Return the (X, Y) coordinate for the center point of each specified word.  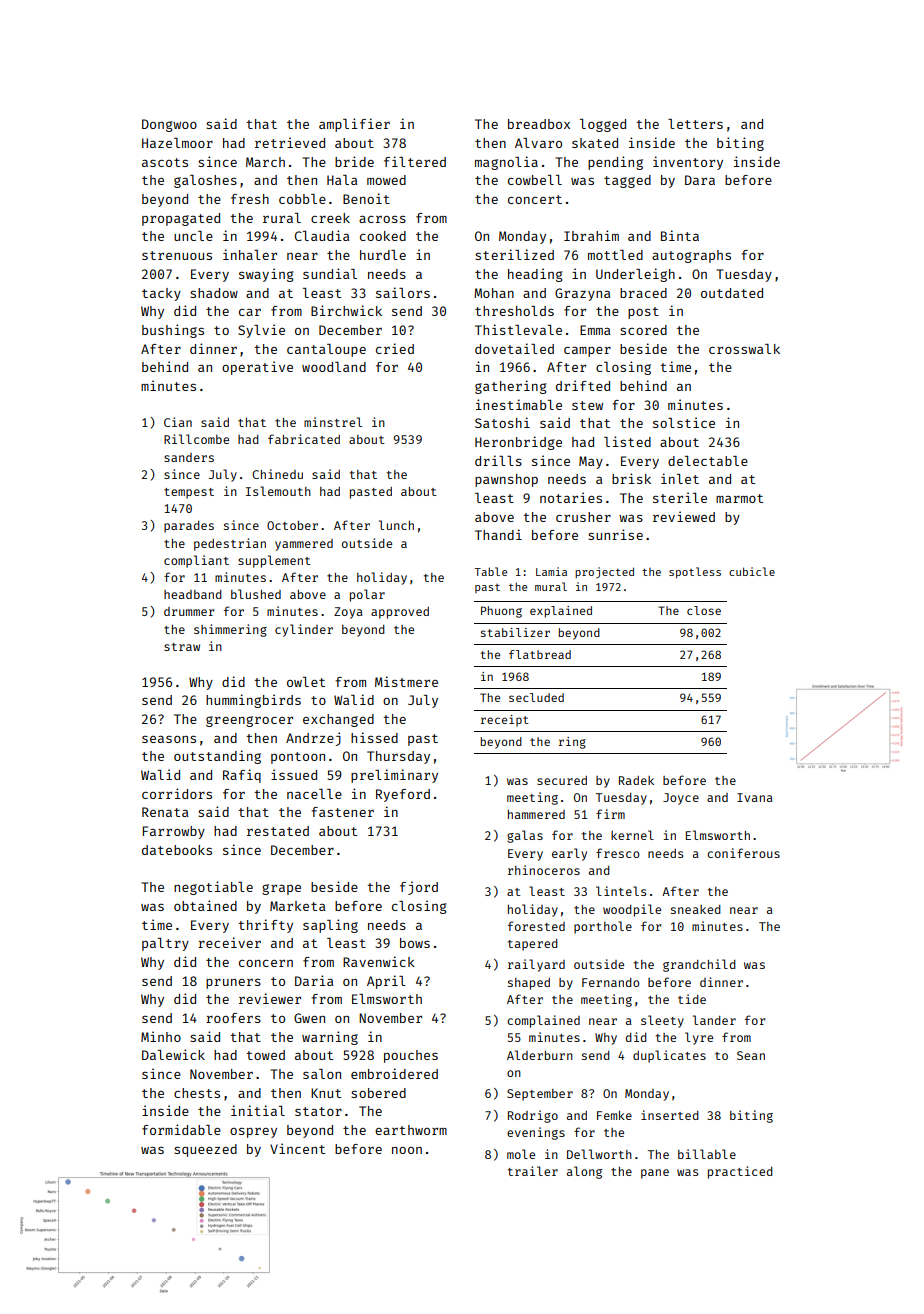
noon (407, 1150)
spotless (695, 573)
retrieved (290, 142)
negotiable (213, 888)
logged (603, 125)
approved (400, 613)
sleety (662, 1021)
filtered (415, 161)
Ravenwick (379, 961)
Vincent (297, 1148)
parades (189, 527)
